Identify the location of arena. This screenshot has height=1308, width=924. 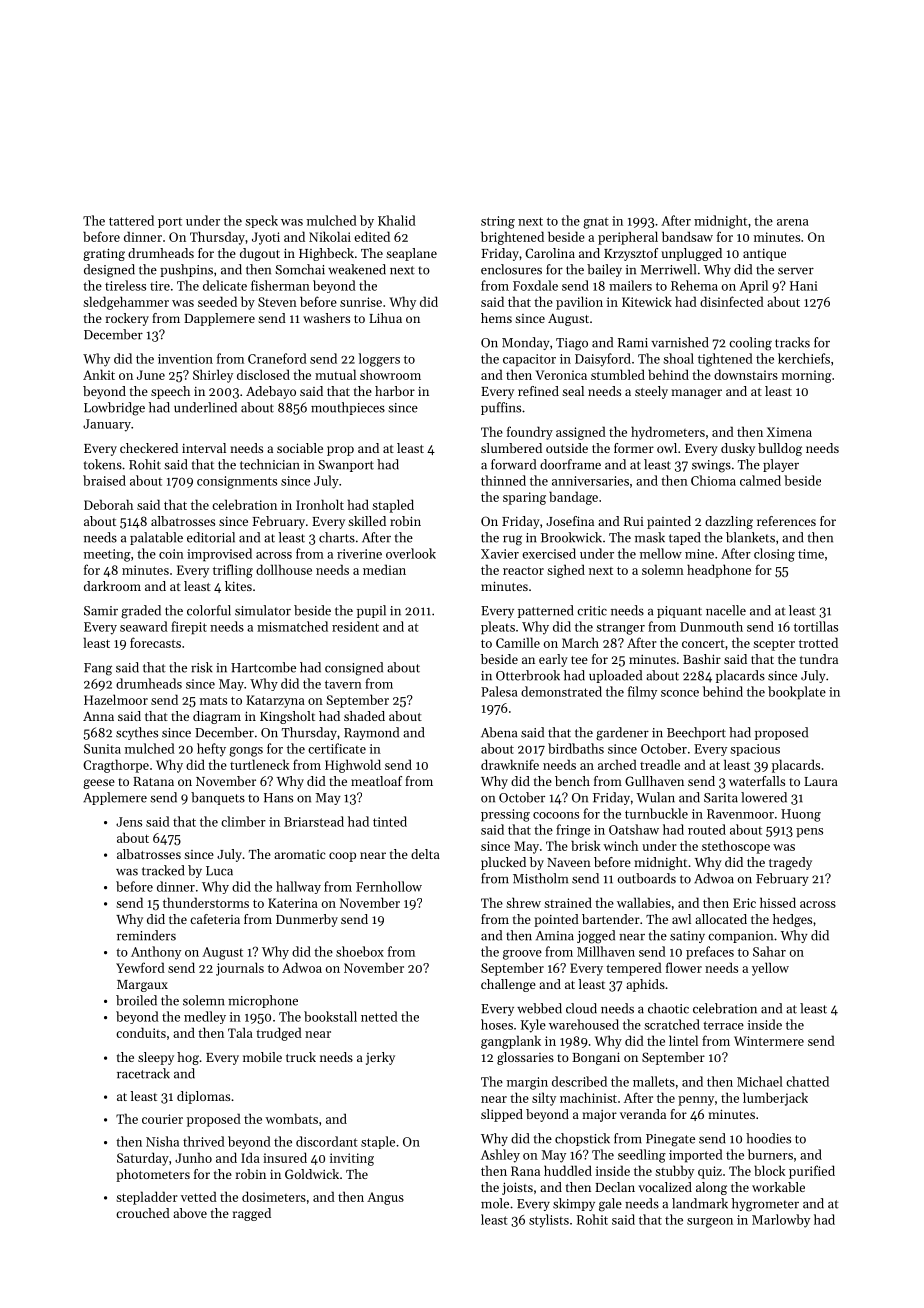
(793, 222).
